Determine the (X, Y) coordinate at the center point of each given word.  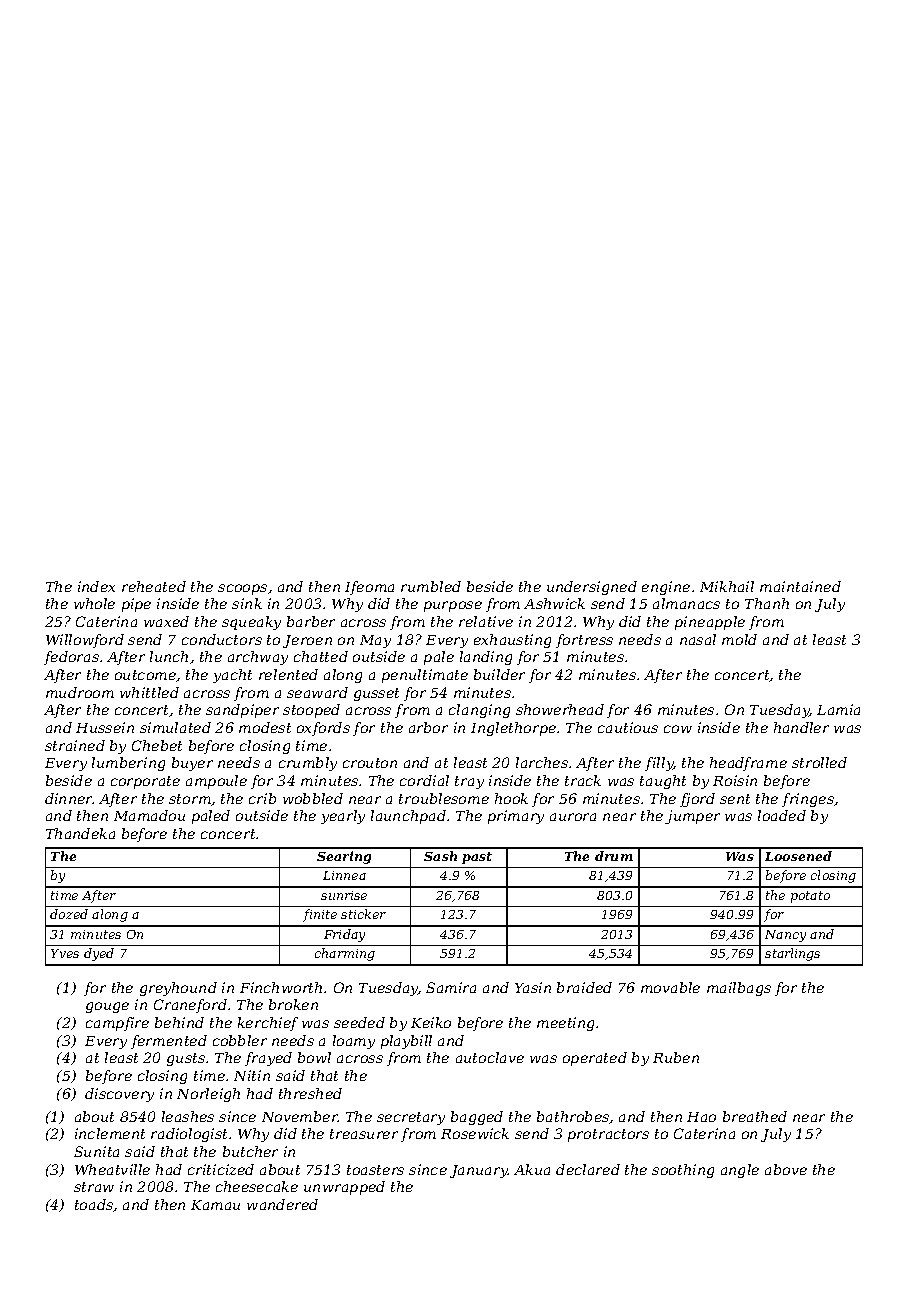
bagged (477, 1118)
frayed (268, 1059)
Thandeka (80, 833)
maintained (800, 586)
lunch (169, 656)
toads (94, 1205)
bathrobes (573, 1117)
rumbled (431, 586)
